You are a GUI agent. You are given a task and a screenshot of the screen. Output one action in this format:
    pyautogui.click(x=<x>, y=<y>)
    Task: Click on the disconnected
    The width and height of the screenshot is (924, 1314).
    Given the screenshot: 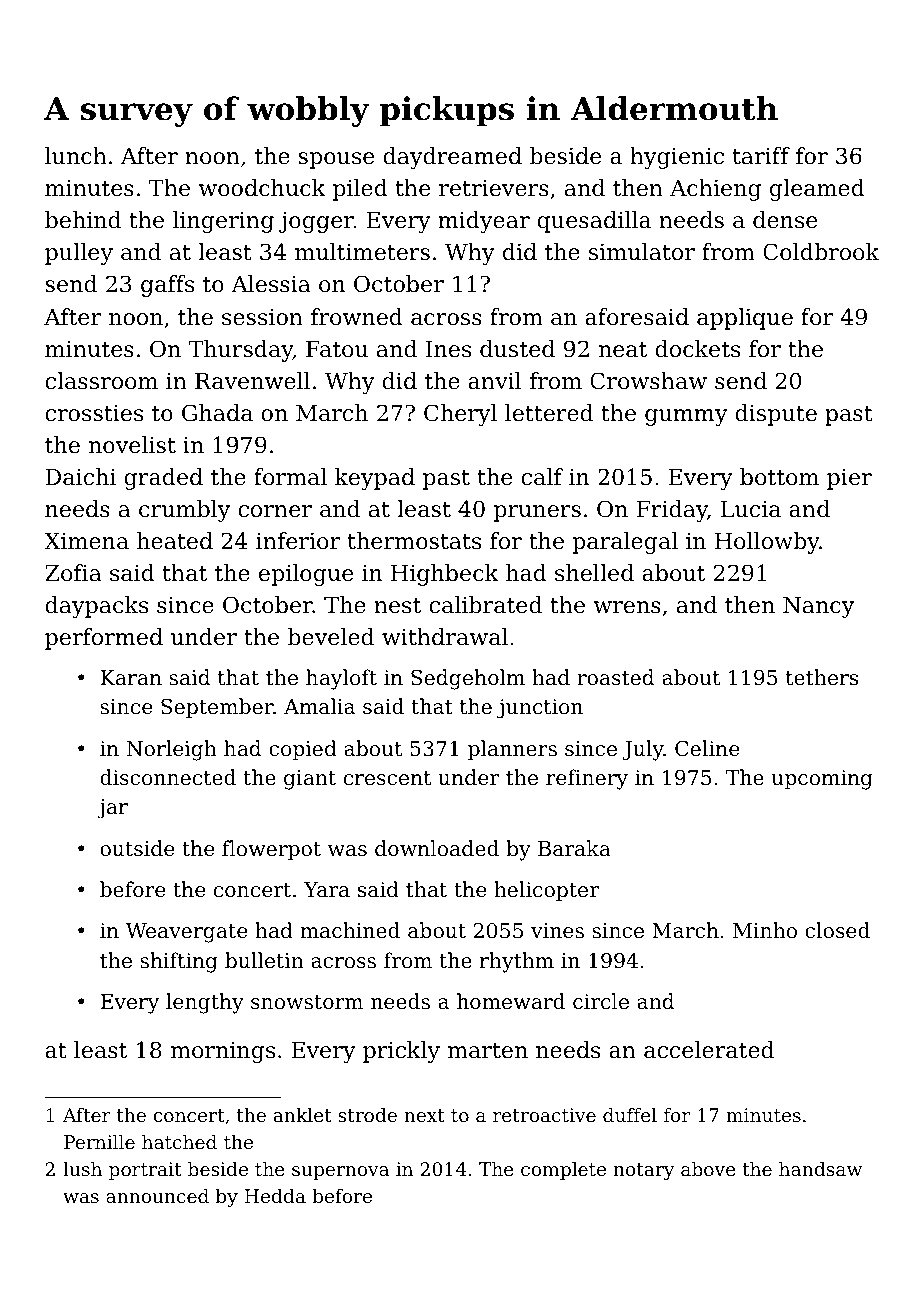 What is the action you would take?
    pyautogui.click(x=168, y=777)
